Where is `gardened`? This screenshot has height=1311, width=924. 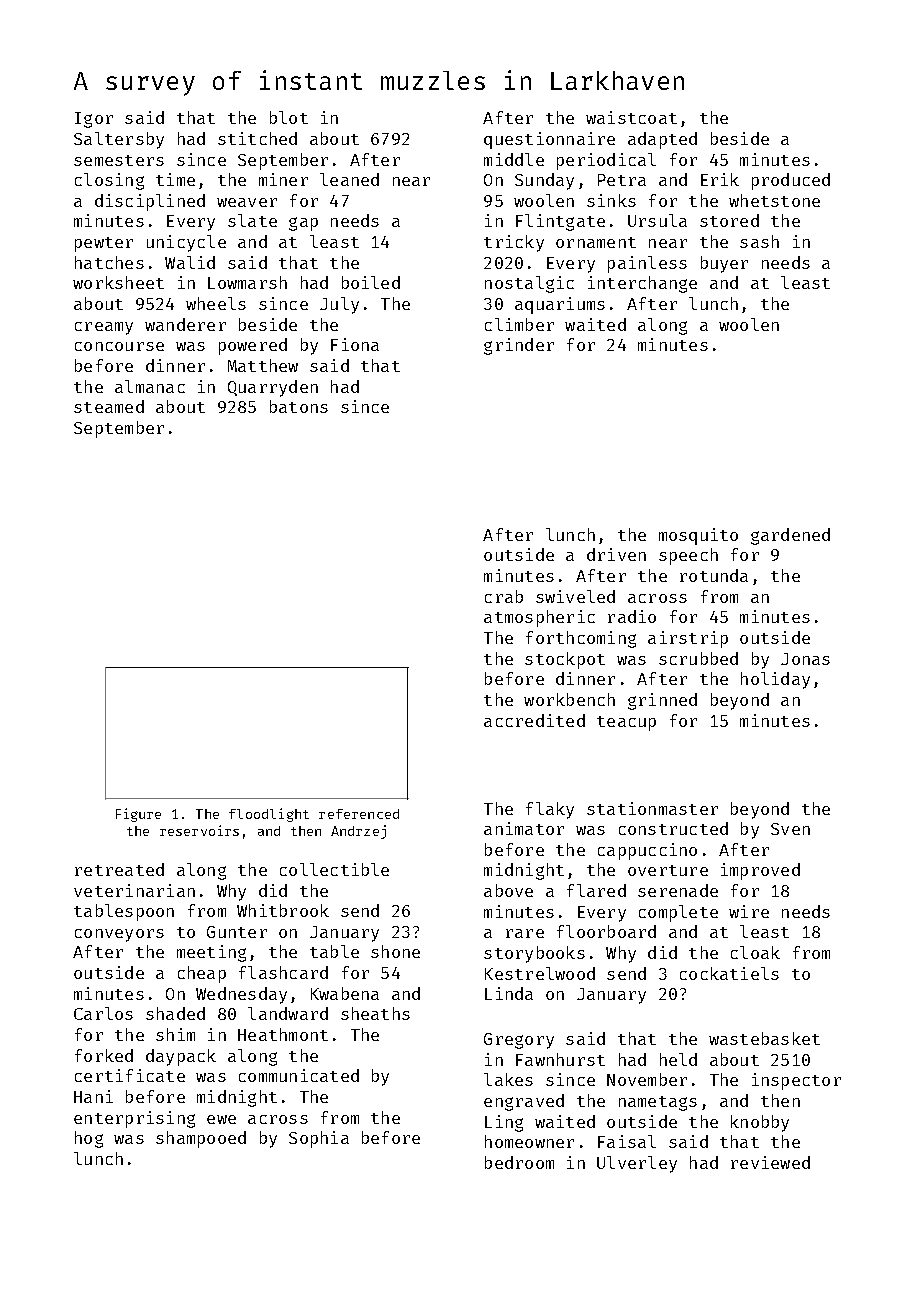
gardened is located at coordinates (790, 536).
